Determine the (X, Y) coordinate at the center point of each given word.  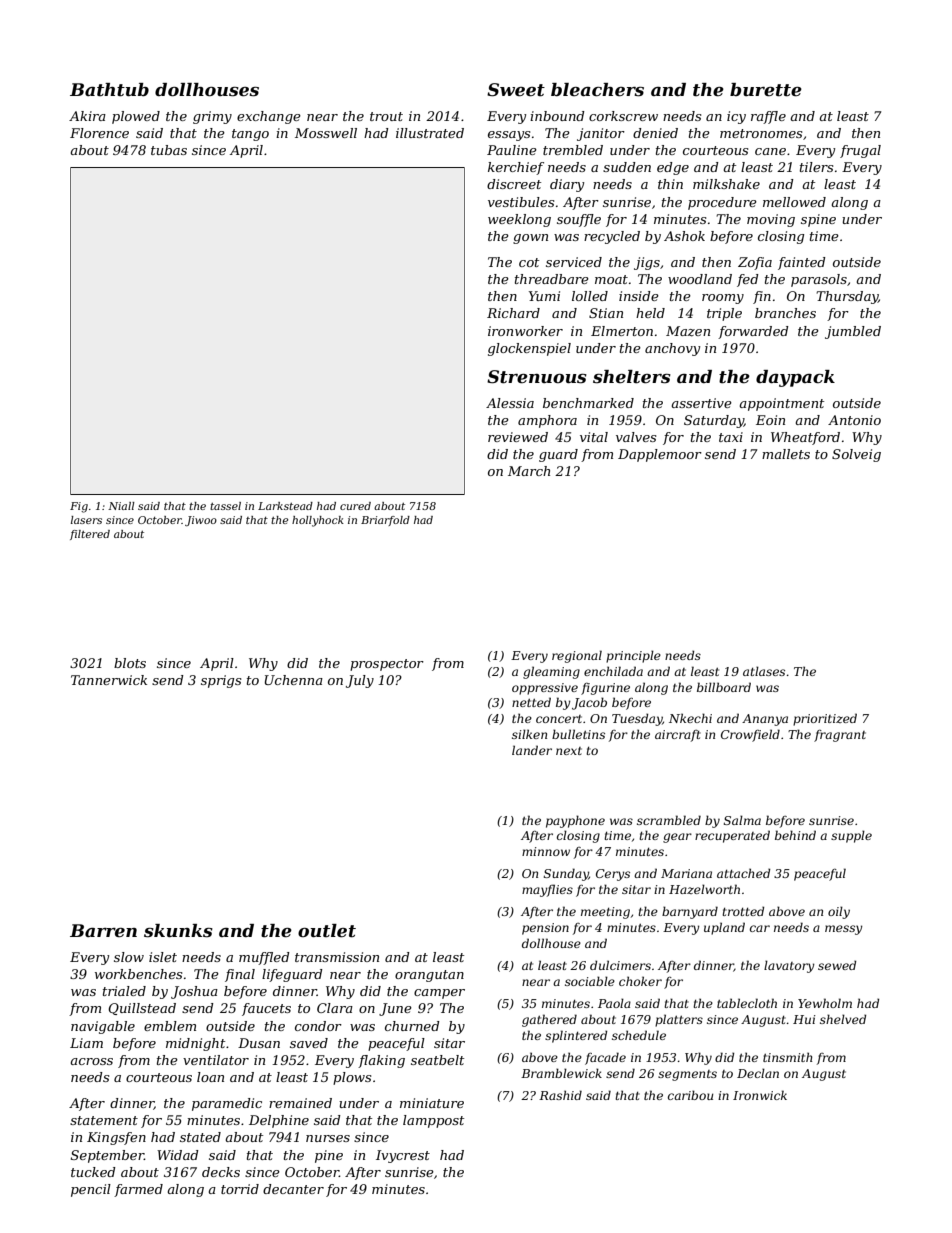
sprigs (221, 681)
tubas (169, 150)
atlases (764, 671)
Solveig (856, 455)
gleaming (551, 672)
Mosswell (326, 133)
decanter (293, 1189)
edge (673, 168)
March (529, 471)
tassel (225, 506)
